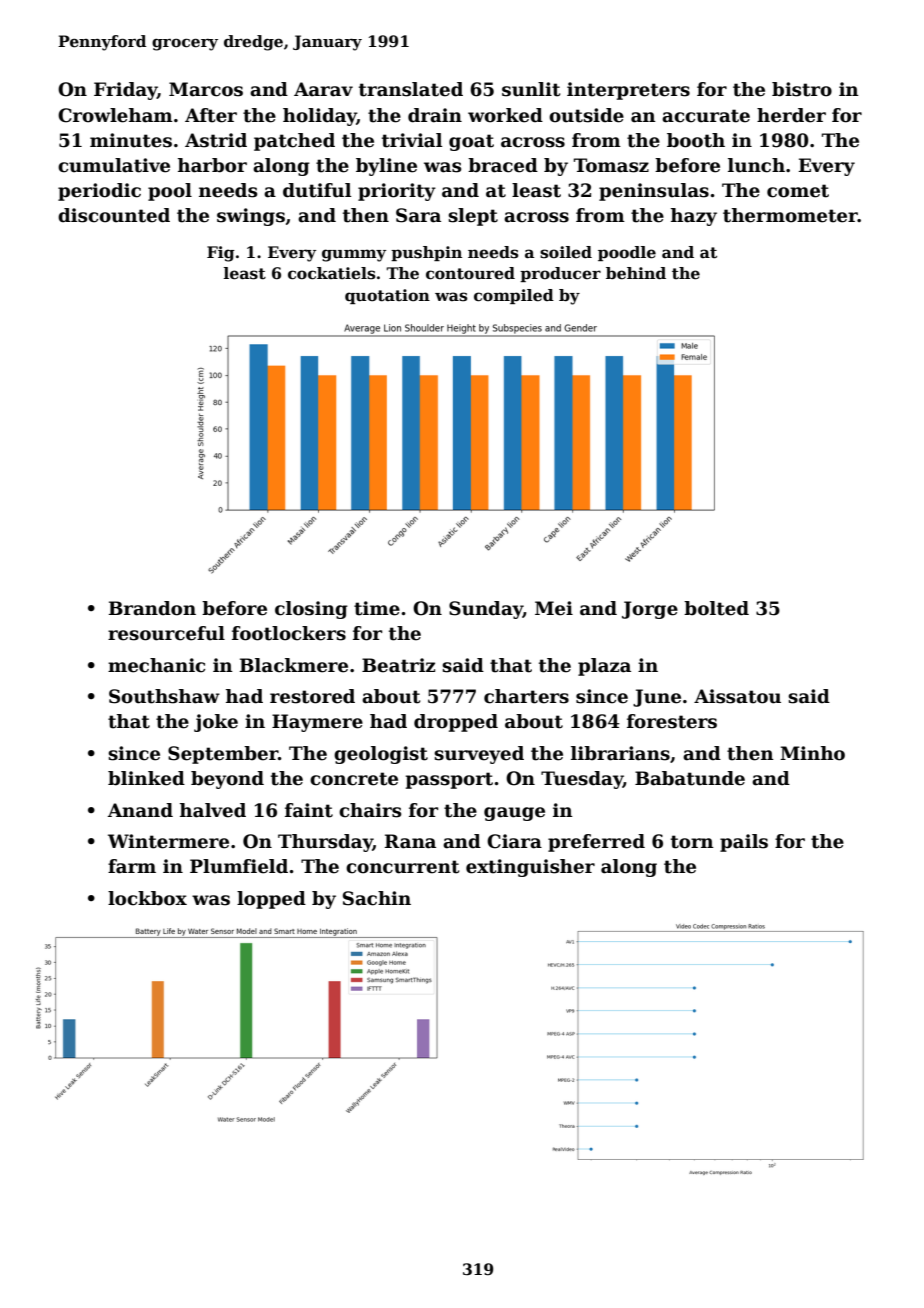 The height and width of the screenshot is (1308, 924). What do you see at coordinates (514, 296) in the screenshot?
I see `compiled` at bounding box center [514, 296].
